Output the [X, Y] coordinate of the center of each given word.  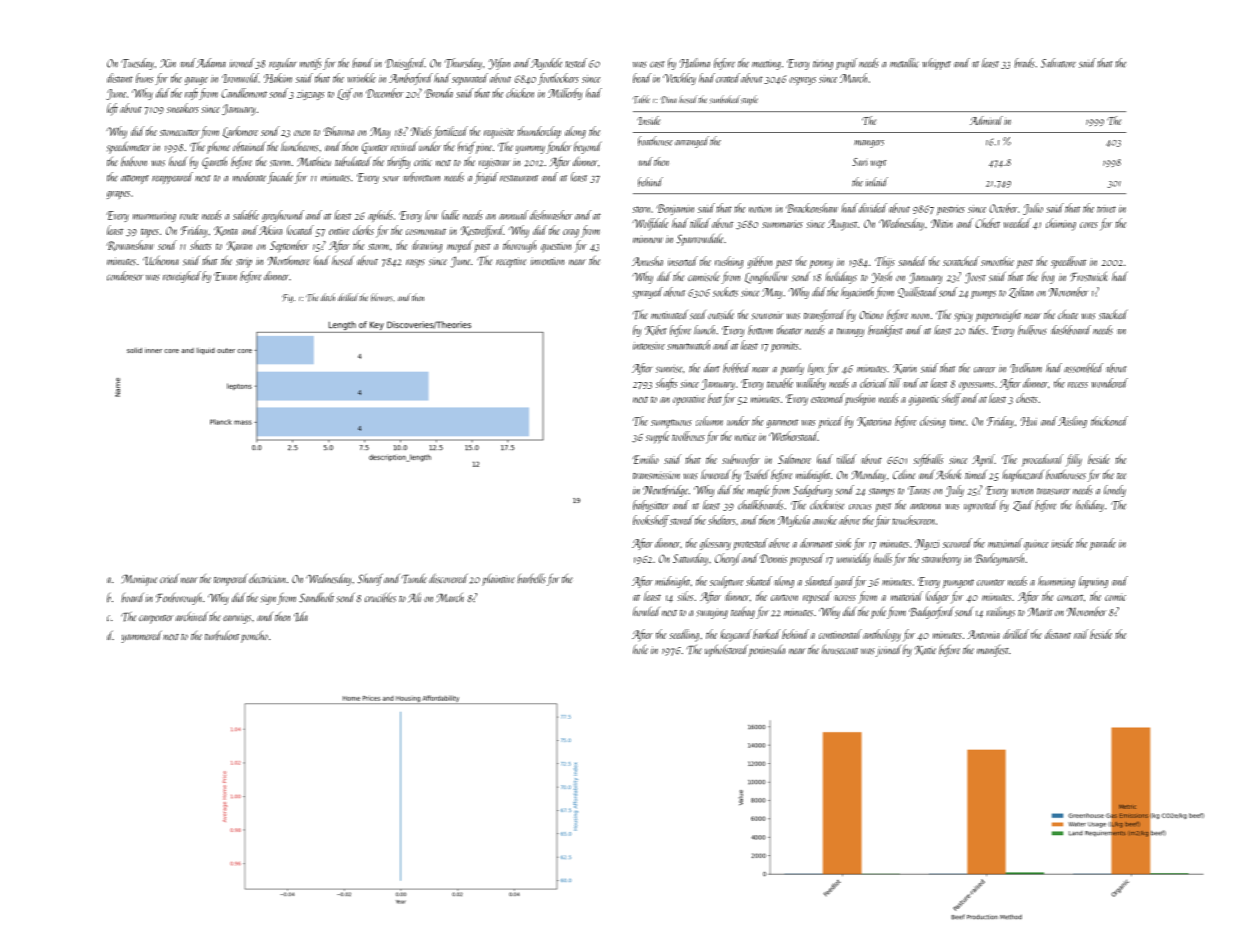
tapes [150, 233]
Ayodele [546, 64]
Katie [925, 650]
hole [640, 649]
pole [878, 613]
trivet [1106, 209]
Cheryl [728, 559]
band [362, 63]
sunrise [669, 368]
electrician [267, 578]
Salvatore [1058, 63]
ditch [328, 297]
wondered [1110, 383]
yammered [141, 636]
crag [571, 233]
